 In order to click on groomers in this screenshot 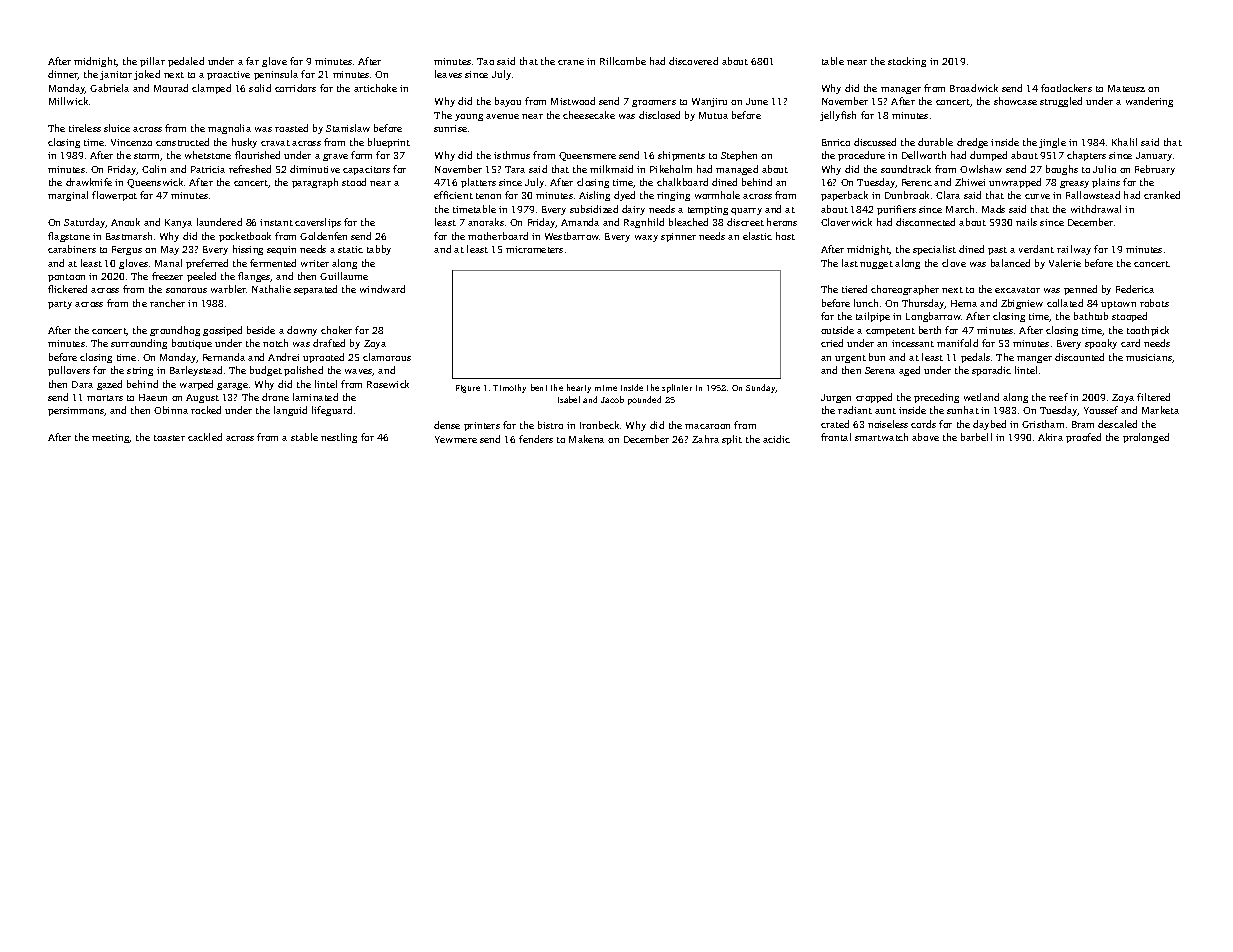, I will do `click(654, 103)`.
